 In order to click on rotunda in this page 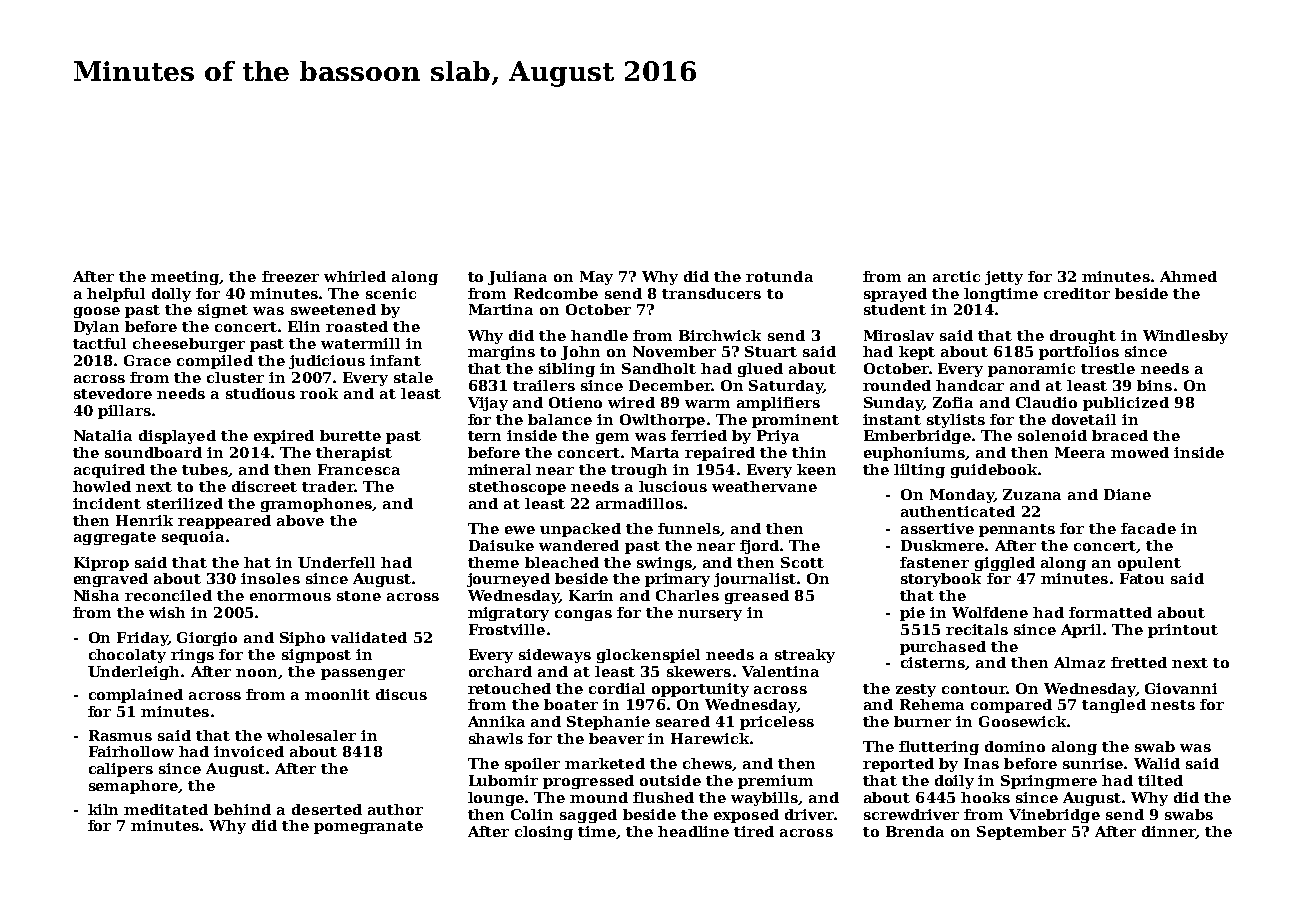, I will do `click(779, 276)`.
